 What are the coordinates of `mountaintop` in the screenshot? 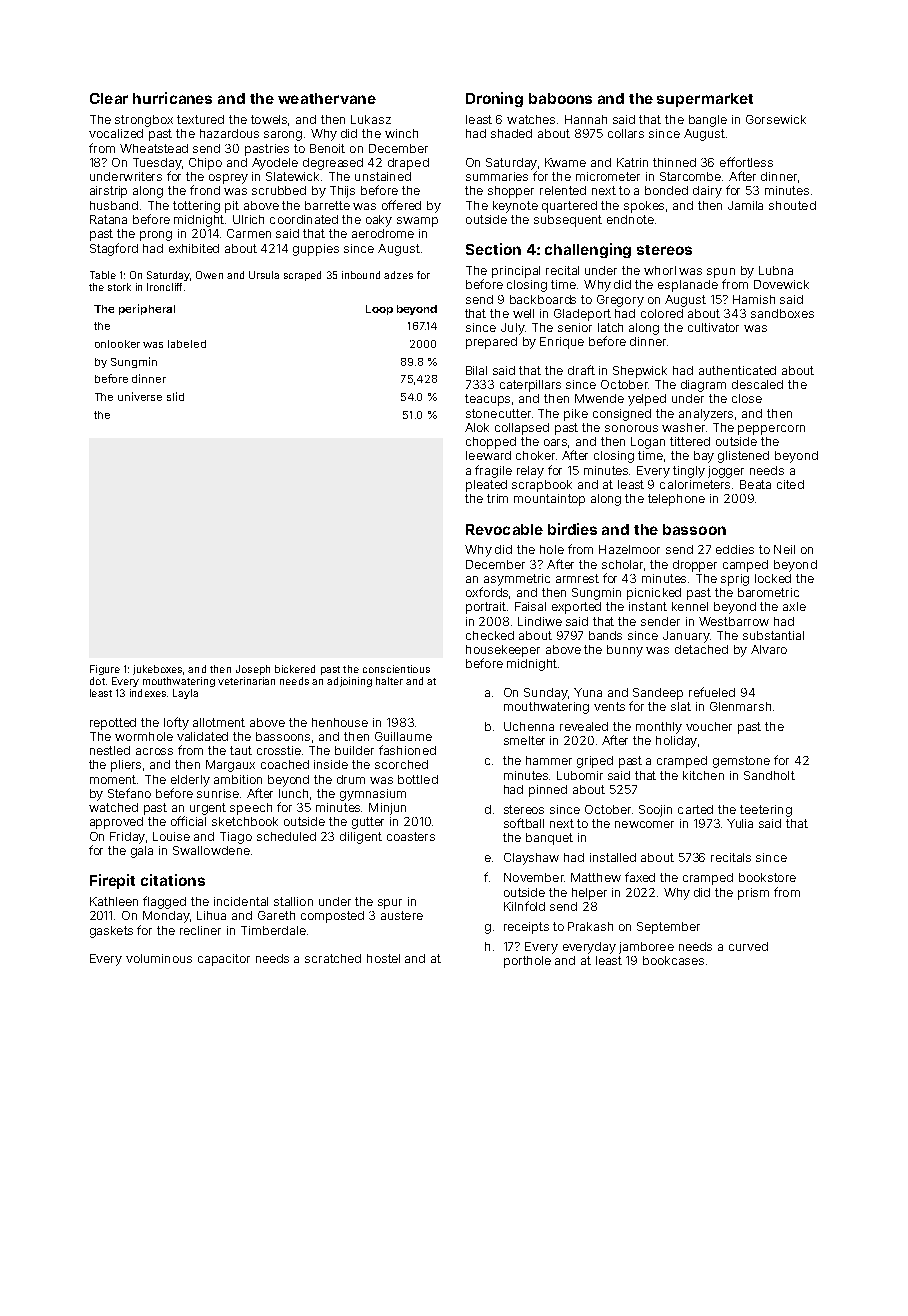 It's located at (549, 500).
